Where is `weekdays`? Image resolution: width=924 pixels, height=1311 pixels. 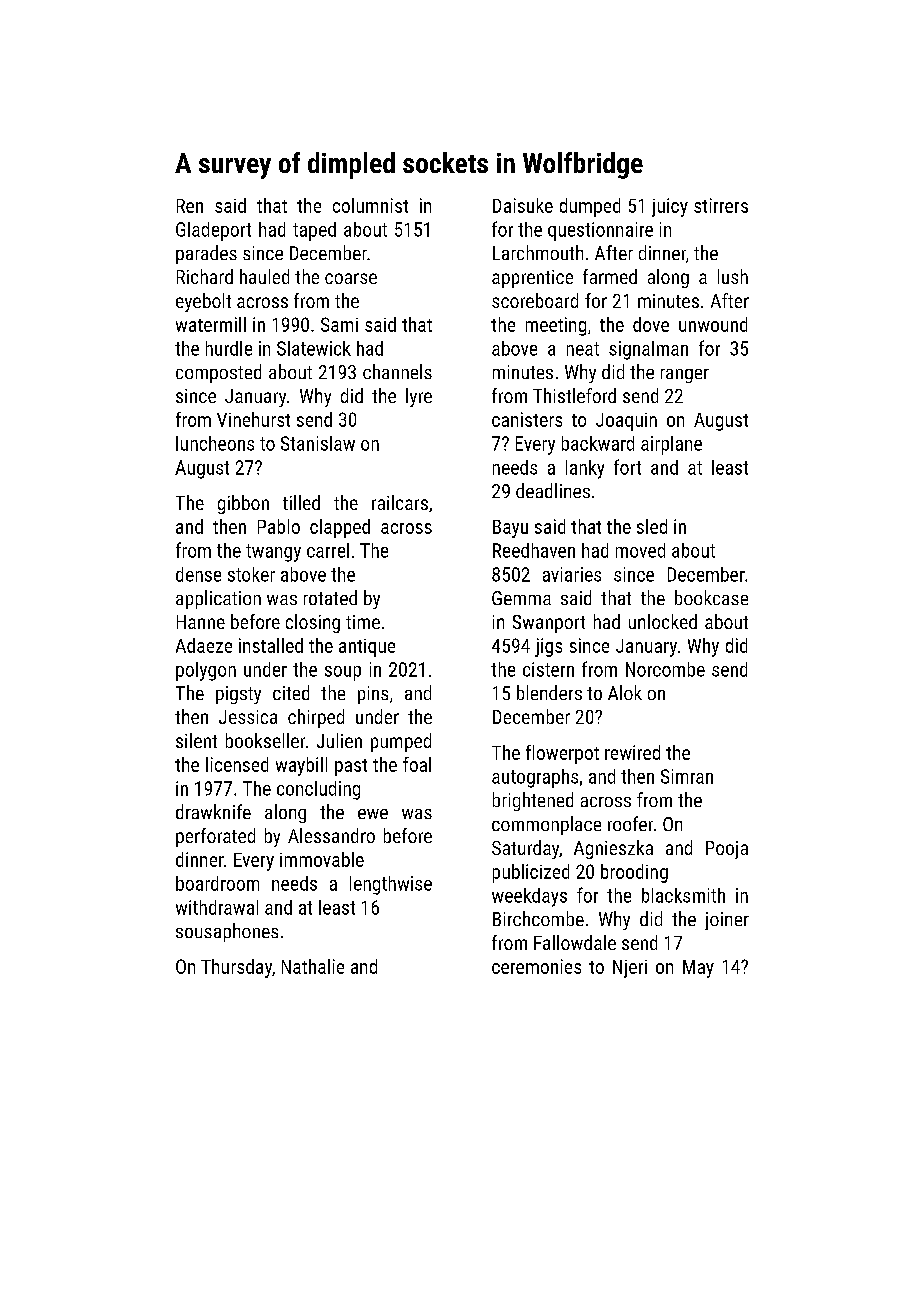 weekdays is located at coordinates (529, 897).
